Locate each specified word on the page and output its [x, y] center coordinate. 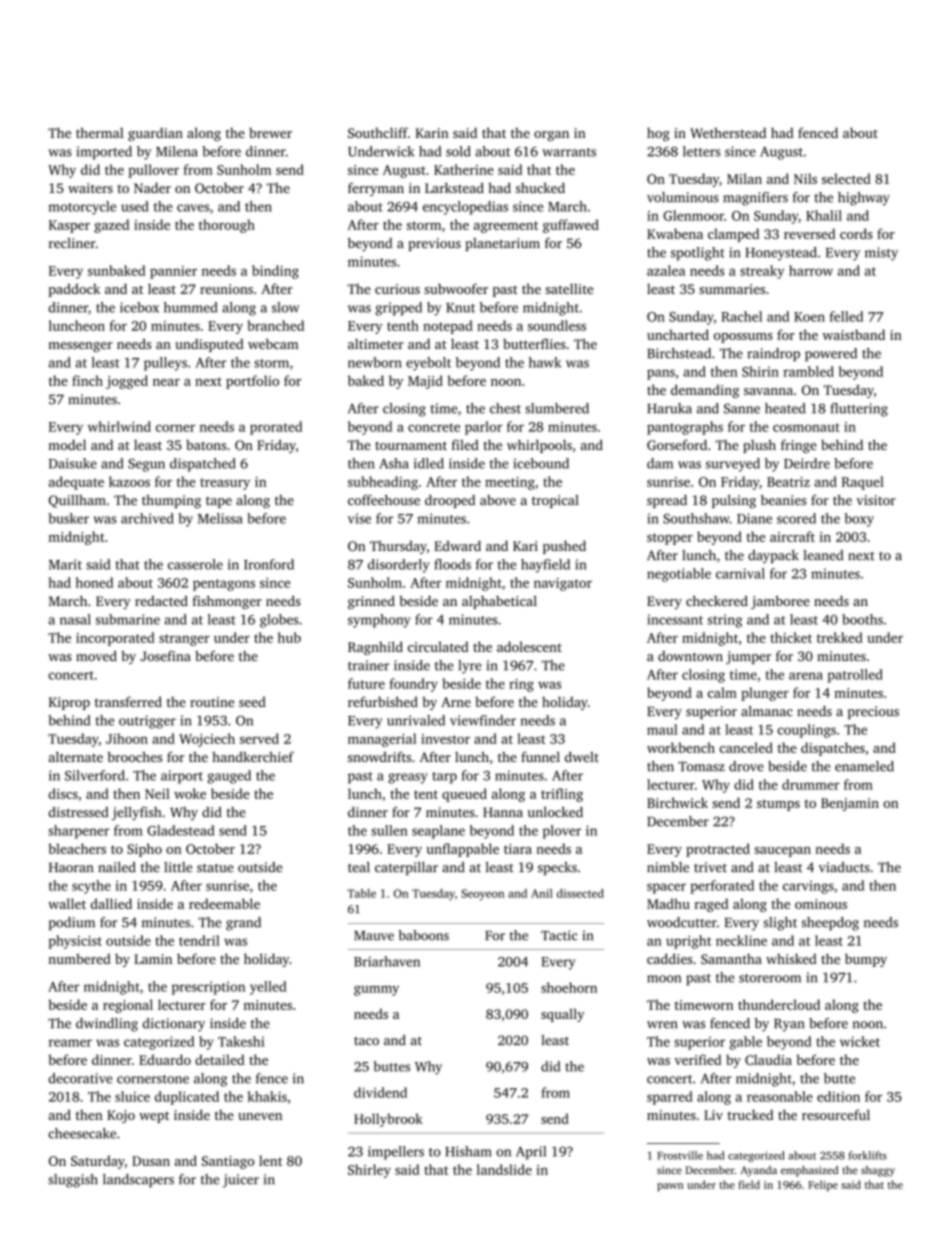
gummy [376, 991]
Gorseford [677, 444]
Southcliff [378, 132]
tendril [199, 940]
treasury [225, 484]
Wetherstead [728, 132]
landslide [504, 1169]
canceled [746, 747]
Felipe [823, 1185]
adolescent [529, 646]
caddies [670, 958]
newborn [375, 362]
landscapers [138, 1180]
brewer [270, 132]
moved [96, 656]
